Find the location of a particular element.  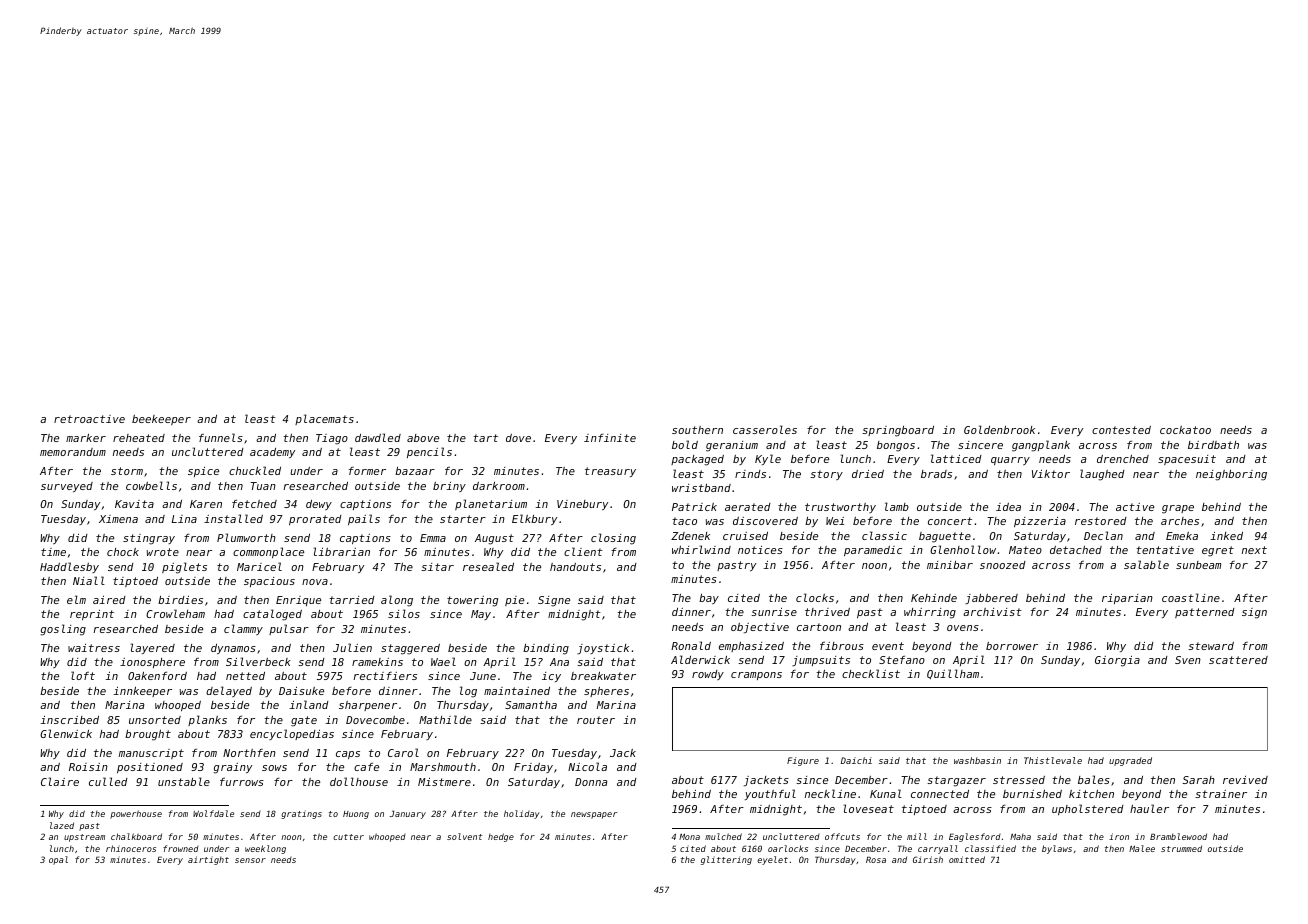

steward is located at coordinates (1211, 646).
